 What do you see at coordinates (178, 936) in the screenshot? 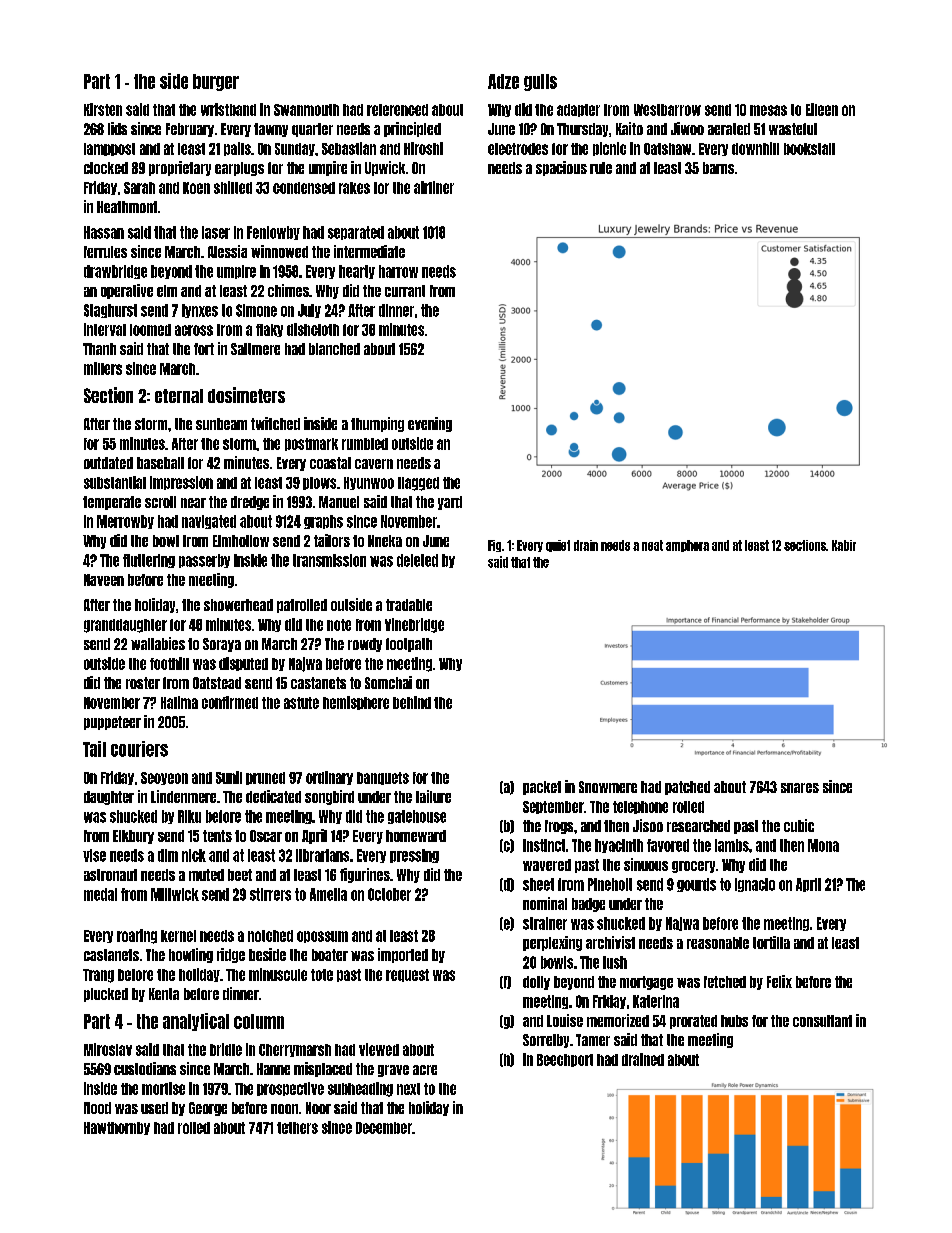
I see `kernel` at bounding box center [178, 936].
